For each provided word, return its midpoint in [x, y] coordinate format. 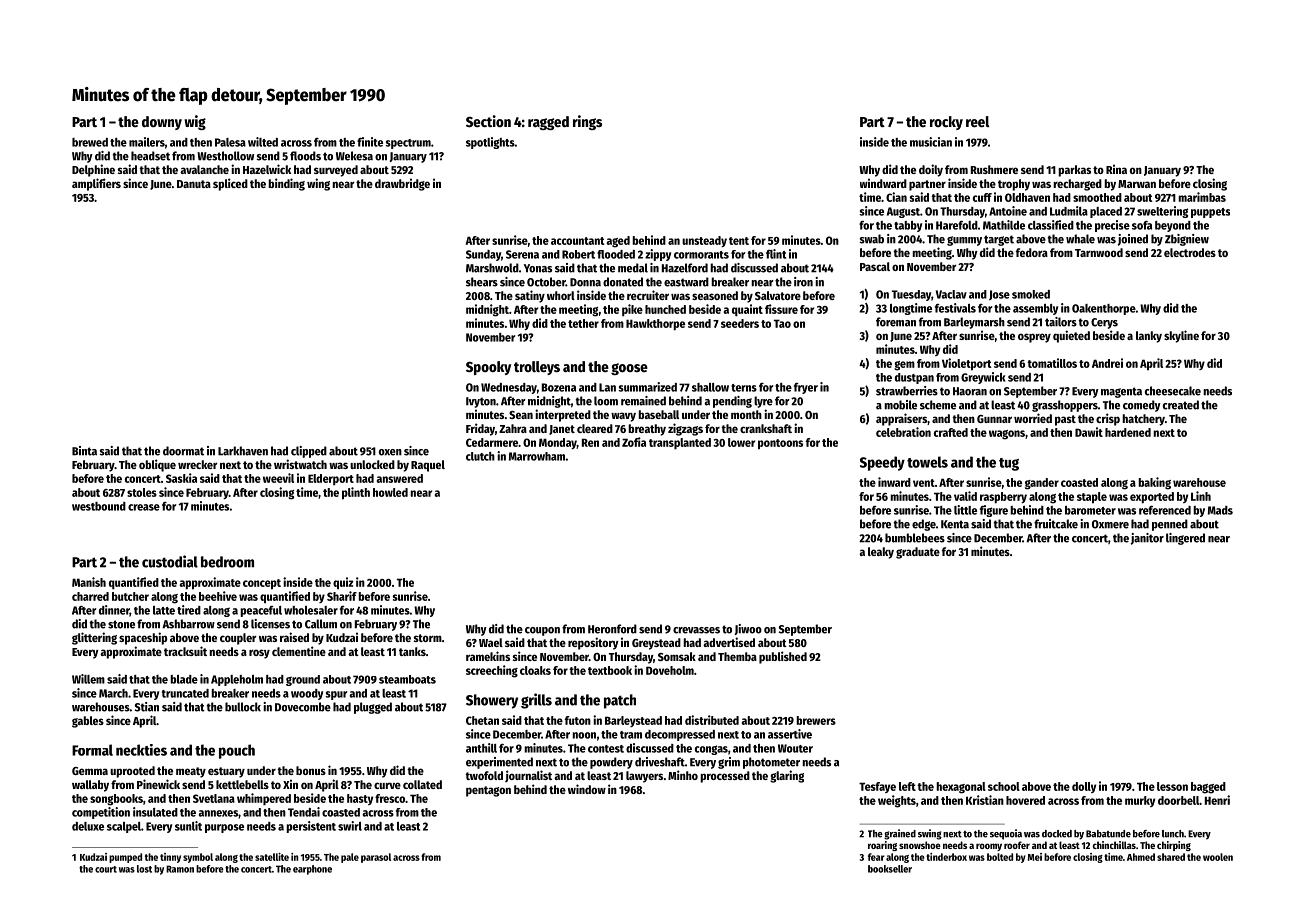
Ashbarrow [188, 624]
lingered [1185, 539]
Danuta [194, 184]
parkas [1074, 171]
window [587, 789]
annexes [218, 813]
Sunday [483, 255]
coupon [542, 631]
